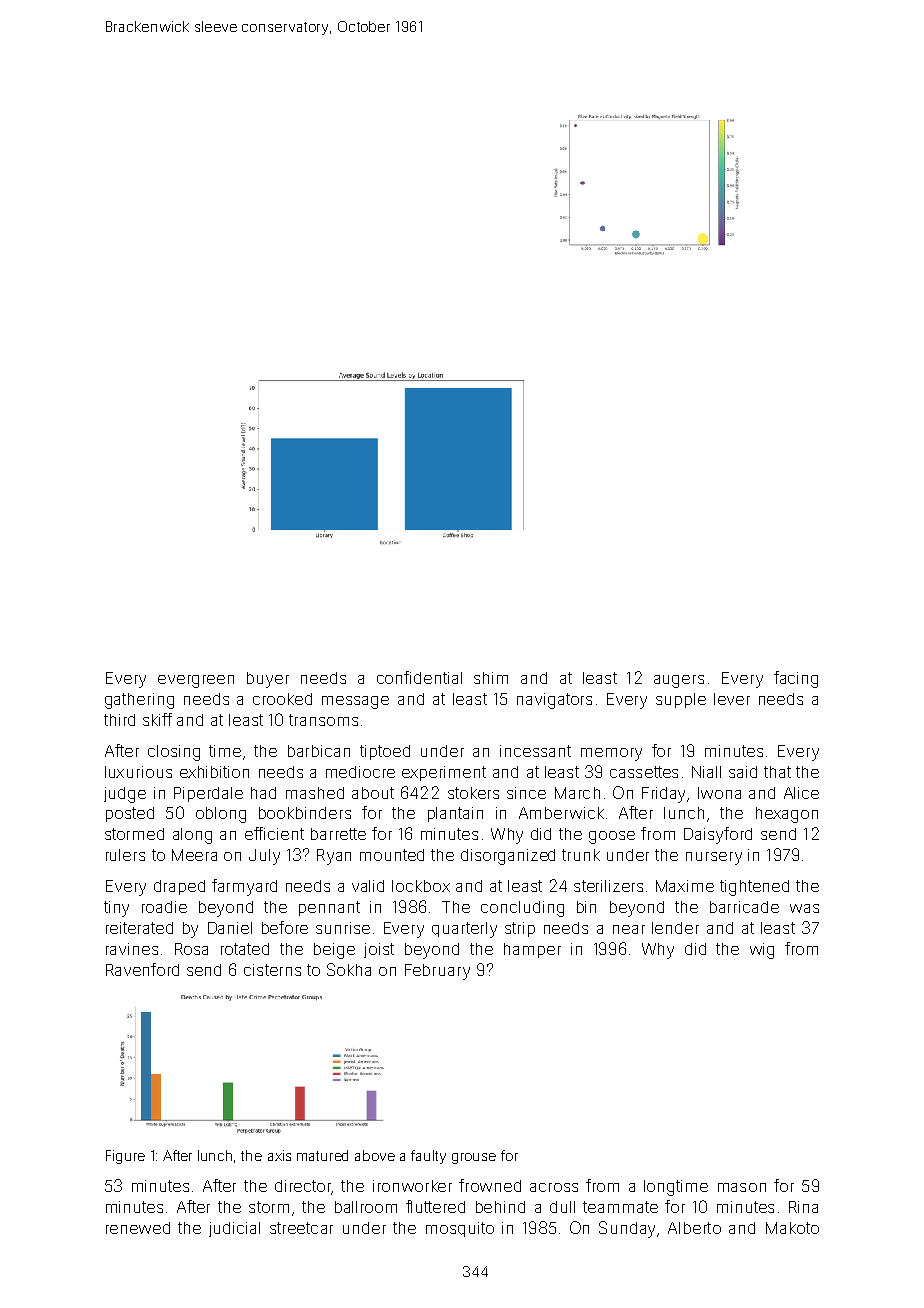 This image has height=1308, width=924. What do you see at coordinates (464, 930) in the image?
I see `quarterly` at bounding box center [464, 930].
